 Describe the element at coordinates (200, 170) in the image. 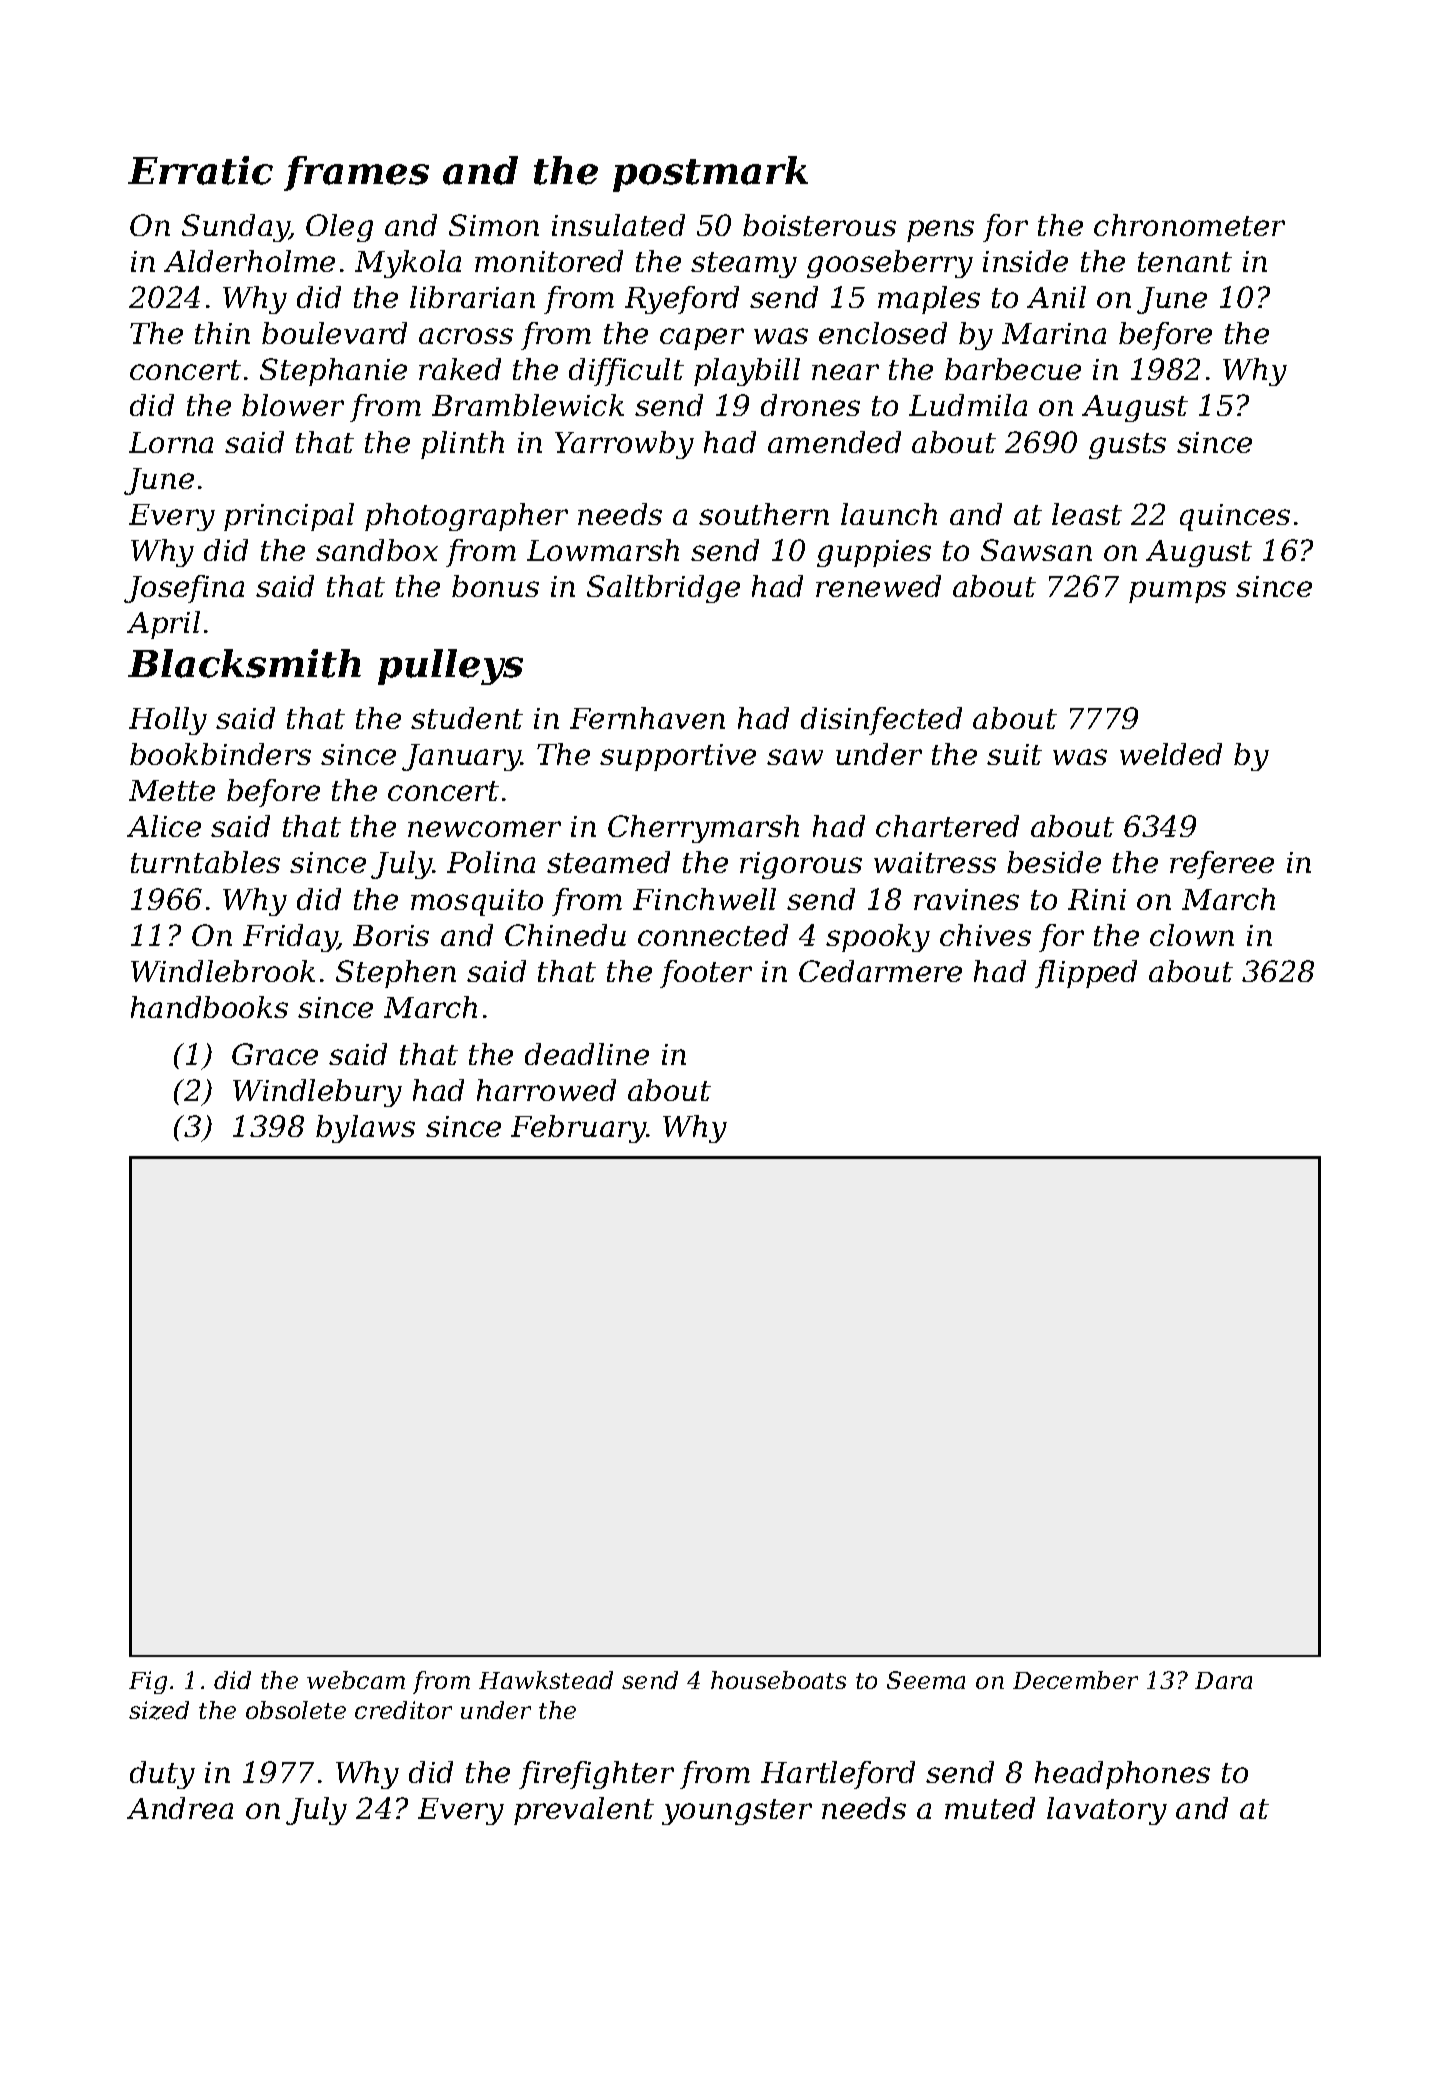

I see `Erratic` at that location.
